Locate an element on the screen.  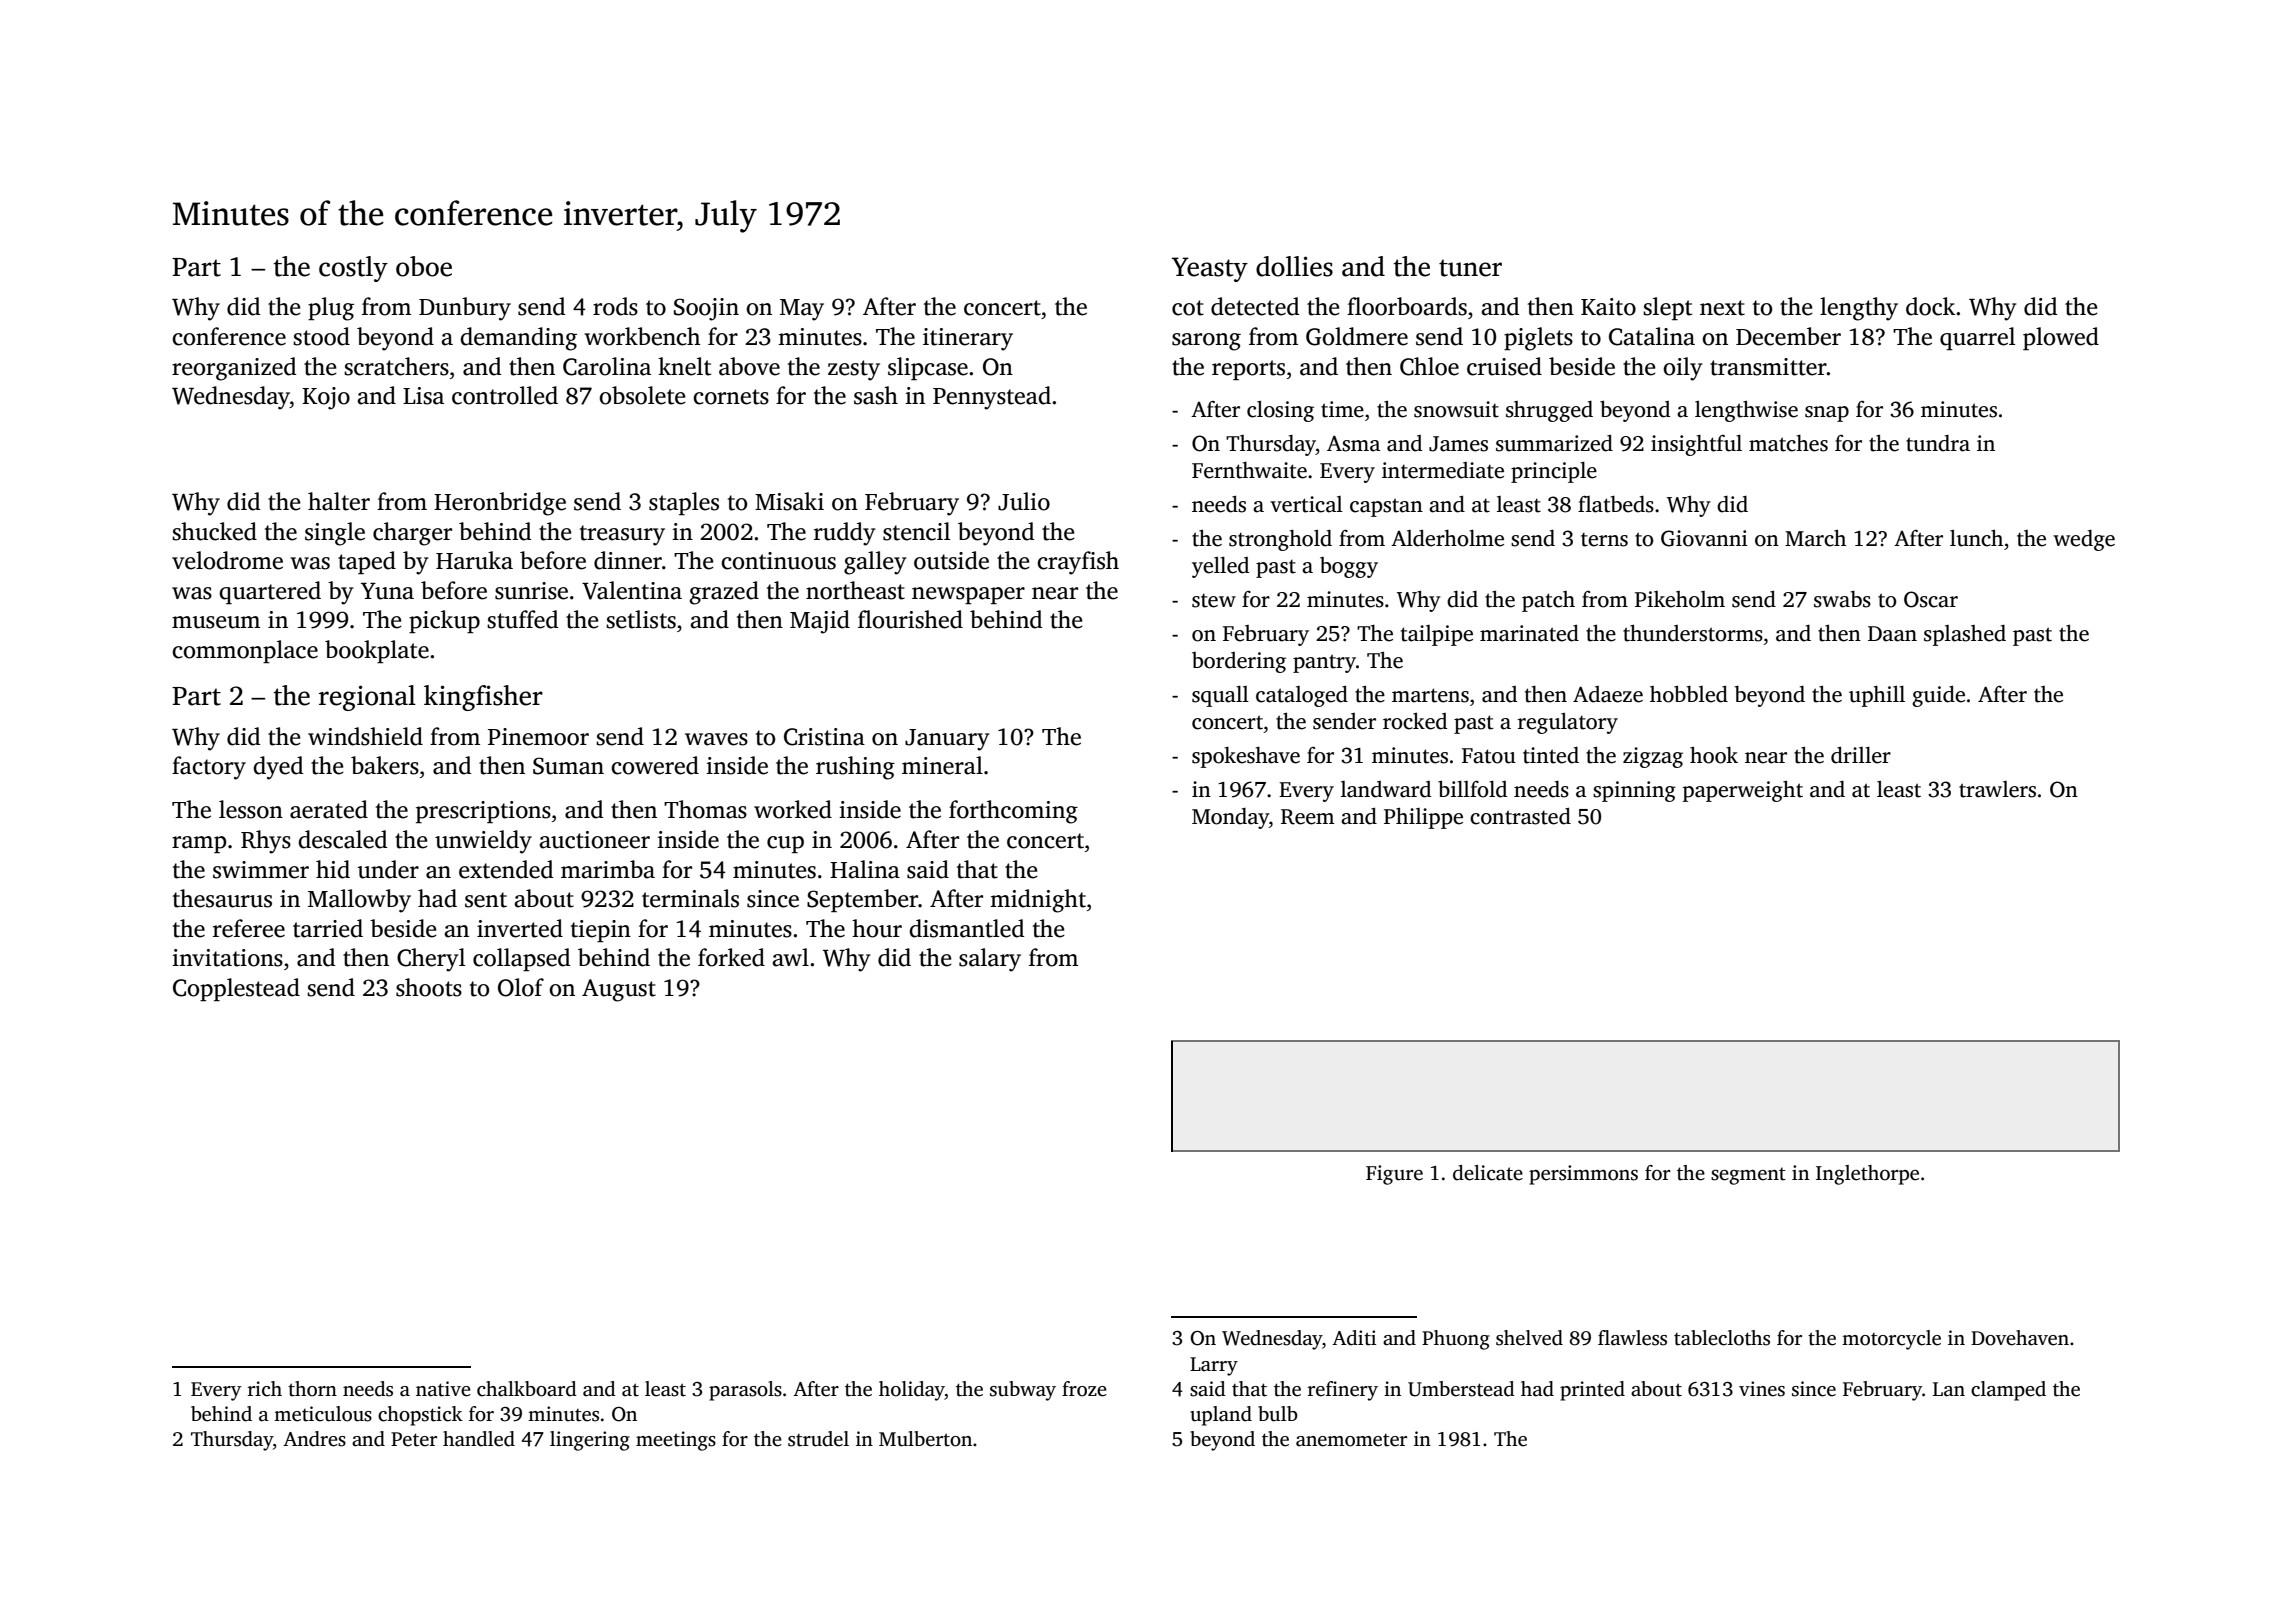
motorcycle is located at coordinates (1891, 1340).
